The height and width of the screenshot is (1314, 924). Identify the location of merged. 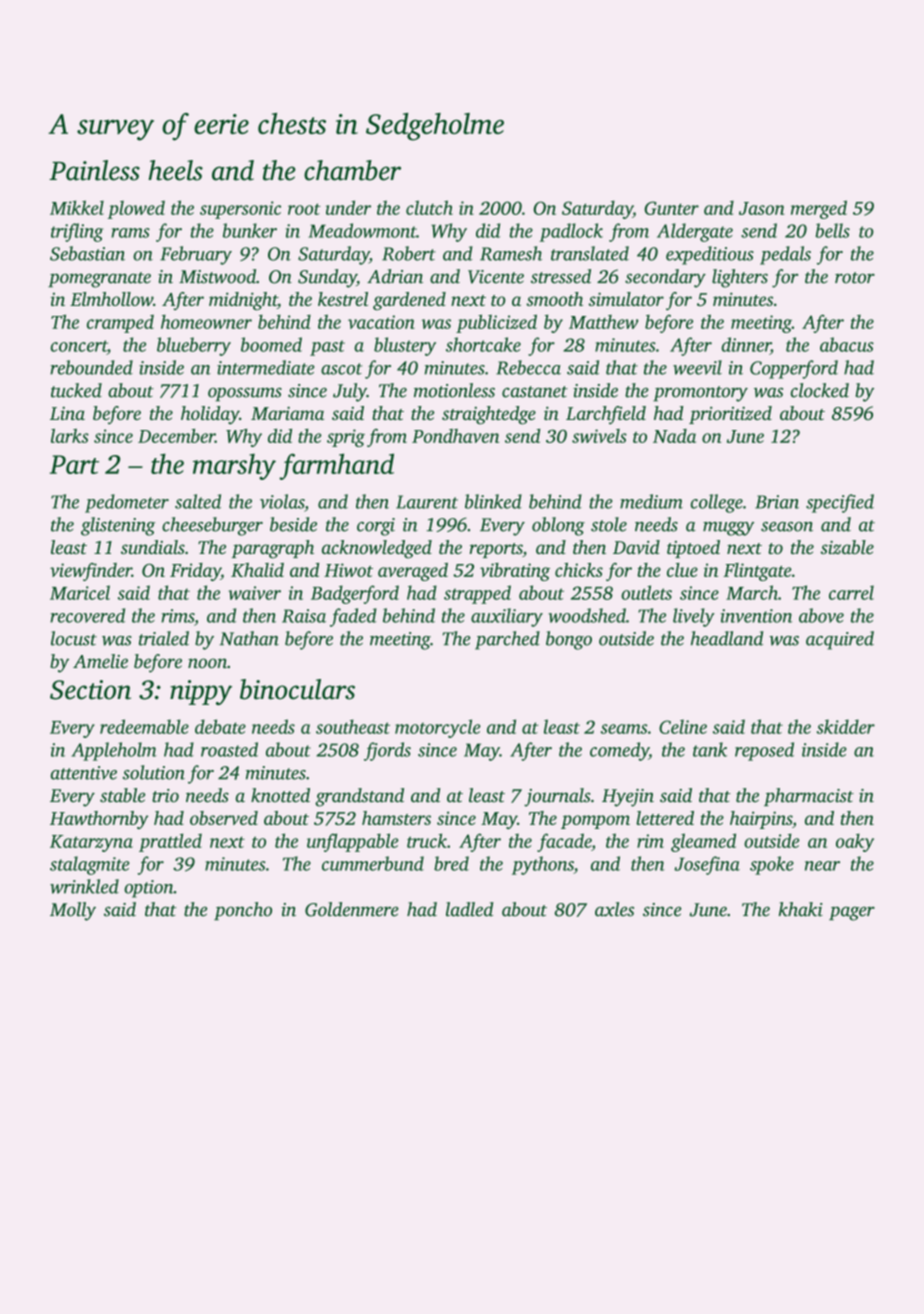
(819, 209).
